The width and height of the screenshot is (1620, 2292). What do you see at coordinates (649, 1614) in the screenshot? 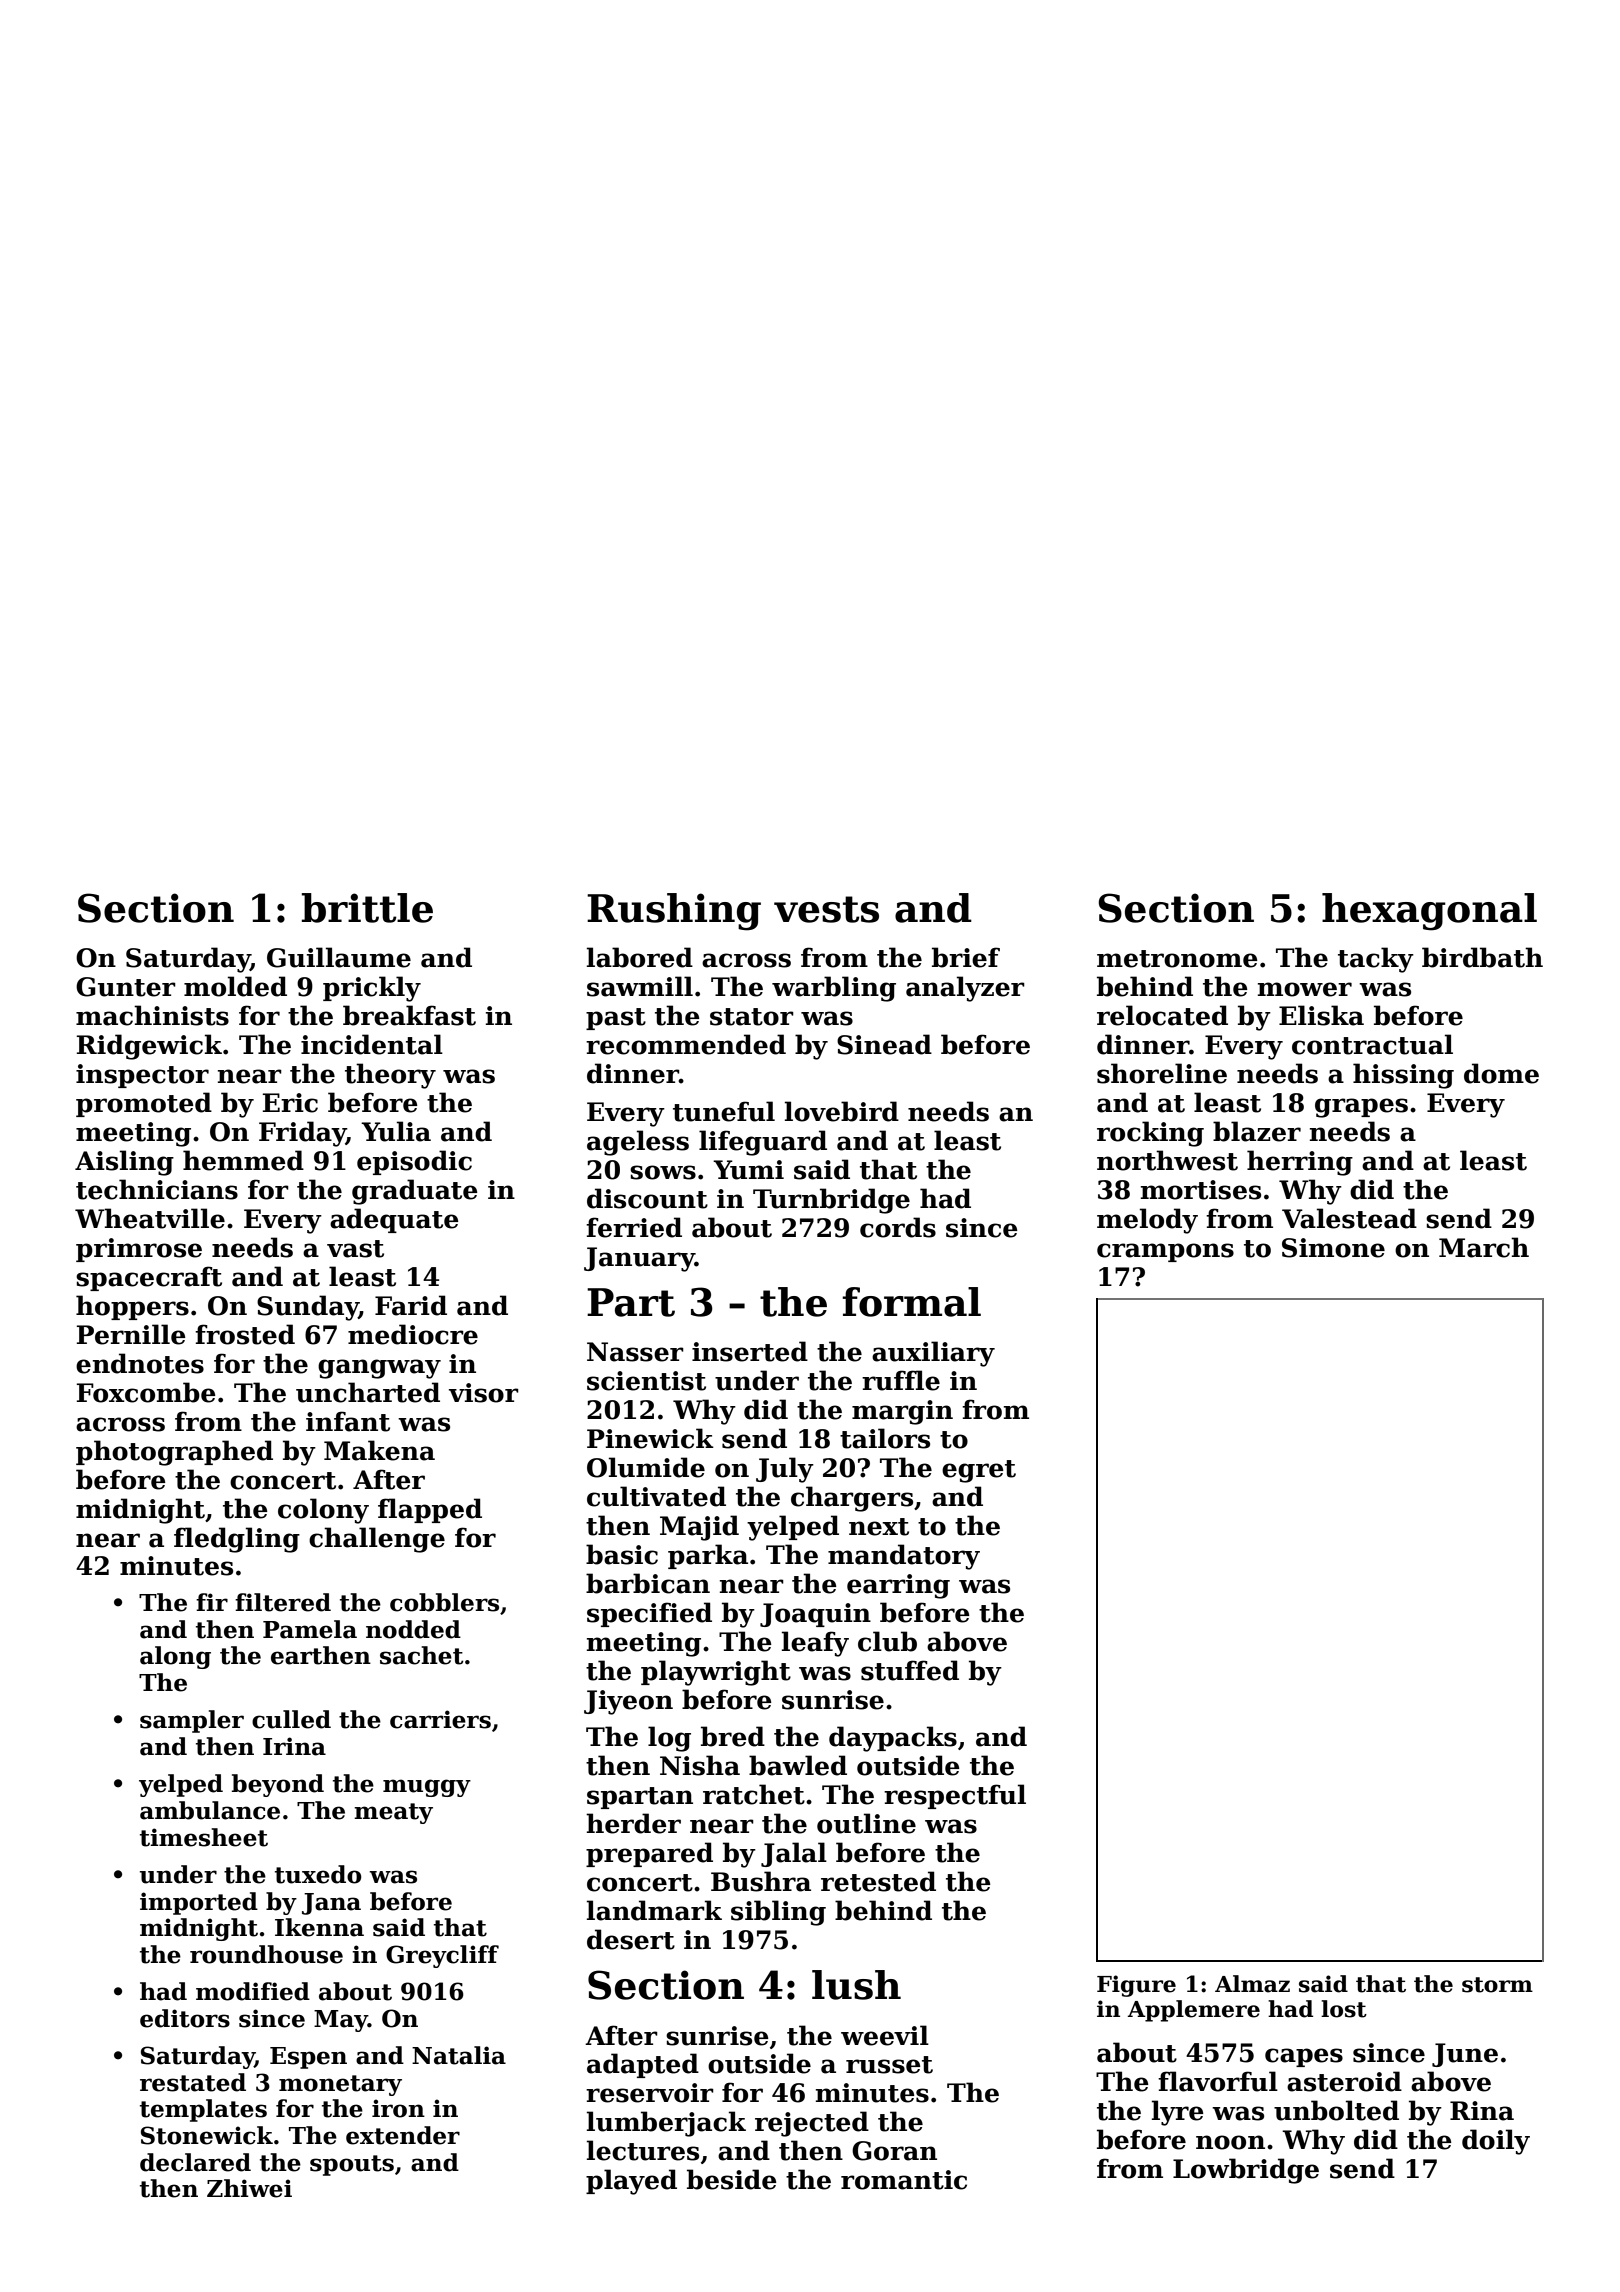
I see `specified` at bounding box center [649, 1614].
